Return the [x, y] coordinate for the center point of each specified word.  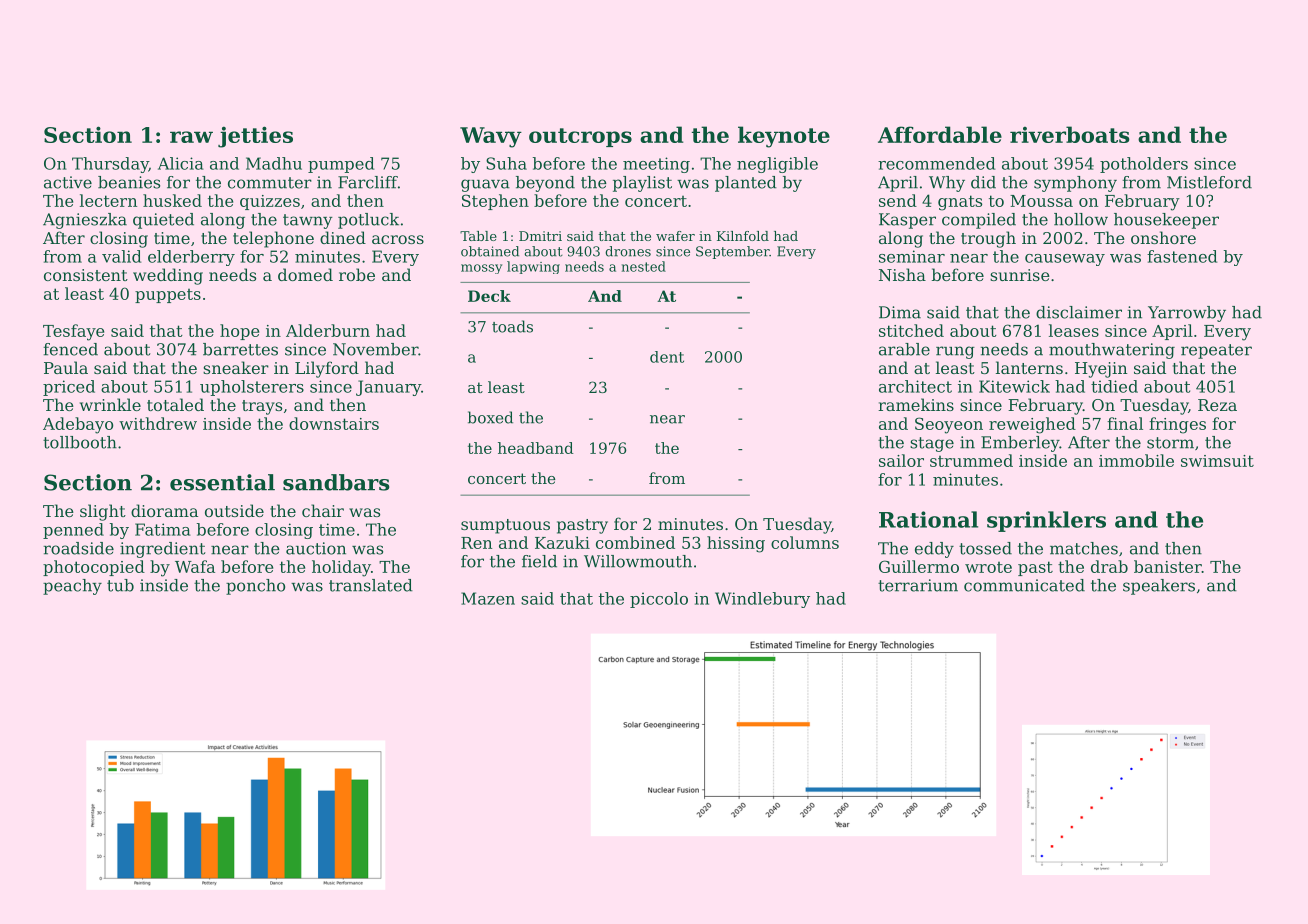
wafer [675, 236]
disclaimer [1079, 312]
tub [120, 585]
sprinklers [1046, 521]
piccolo [659, 600]
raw [191, 137]
